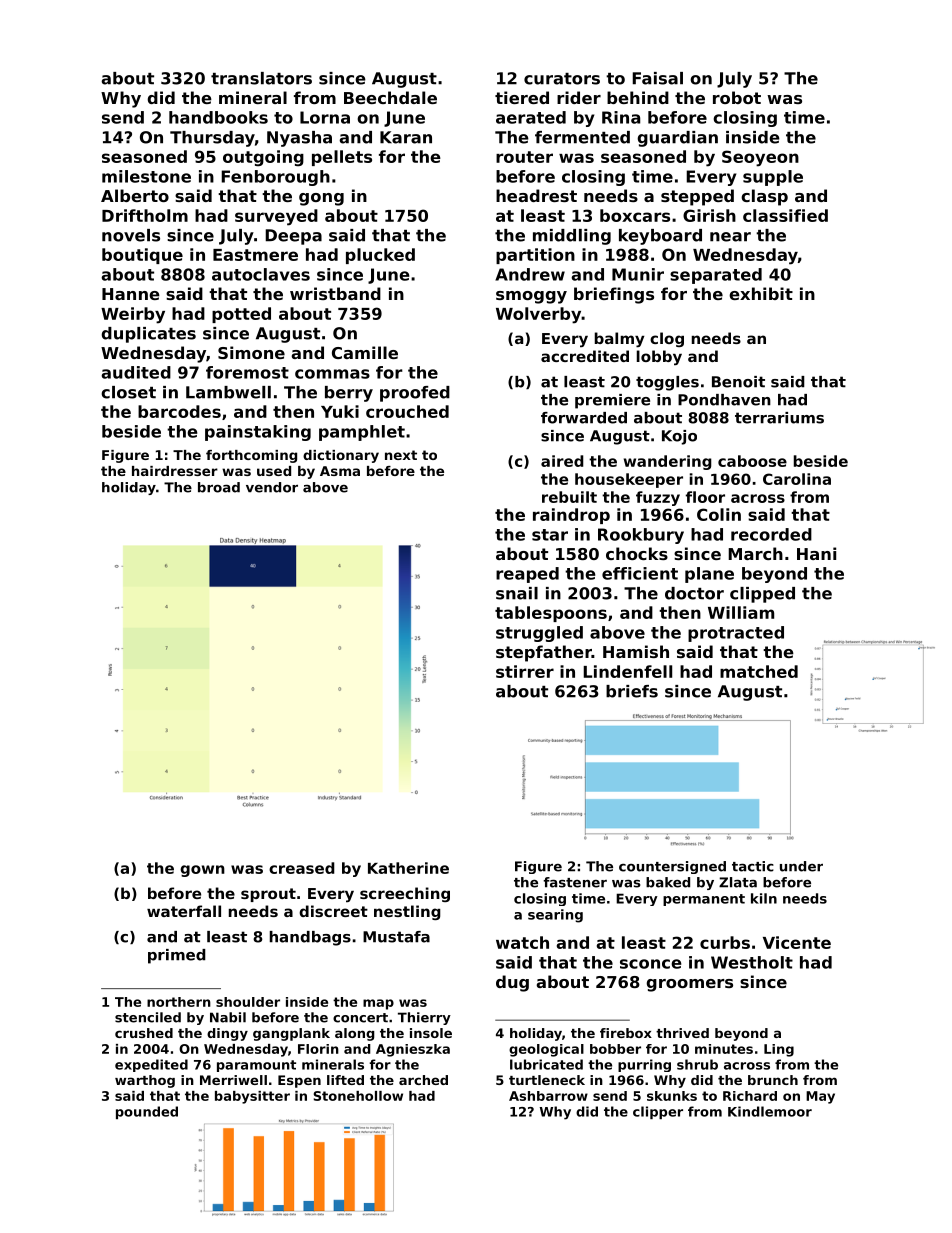 This screenshot has width=952, height=1233. Describe the element at coordinates (535, 256) in the screenshot. I see `partition` at that location.
